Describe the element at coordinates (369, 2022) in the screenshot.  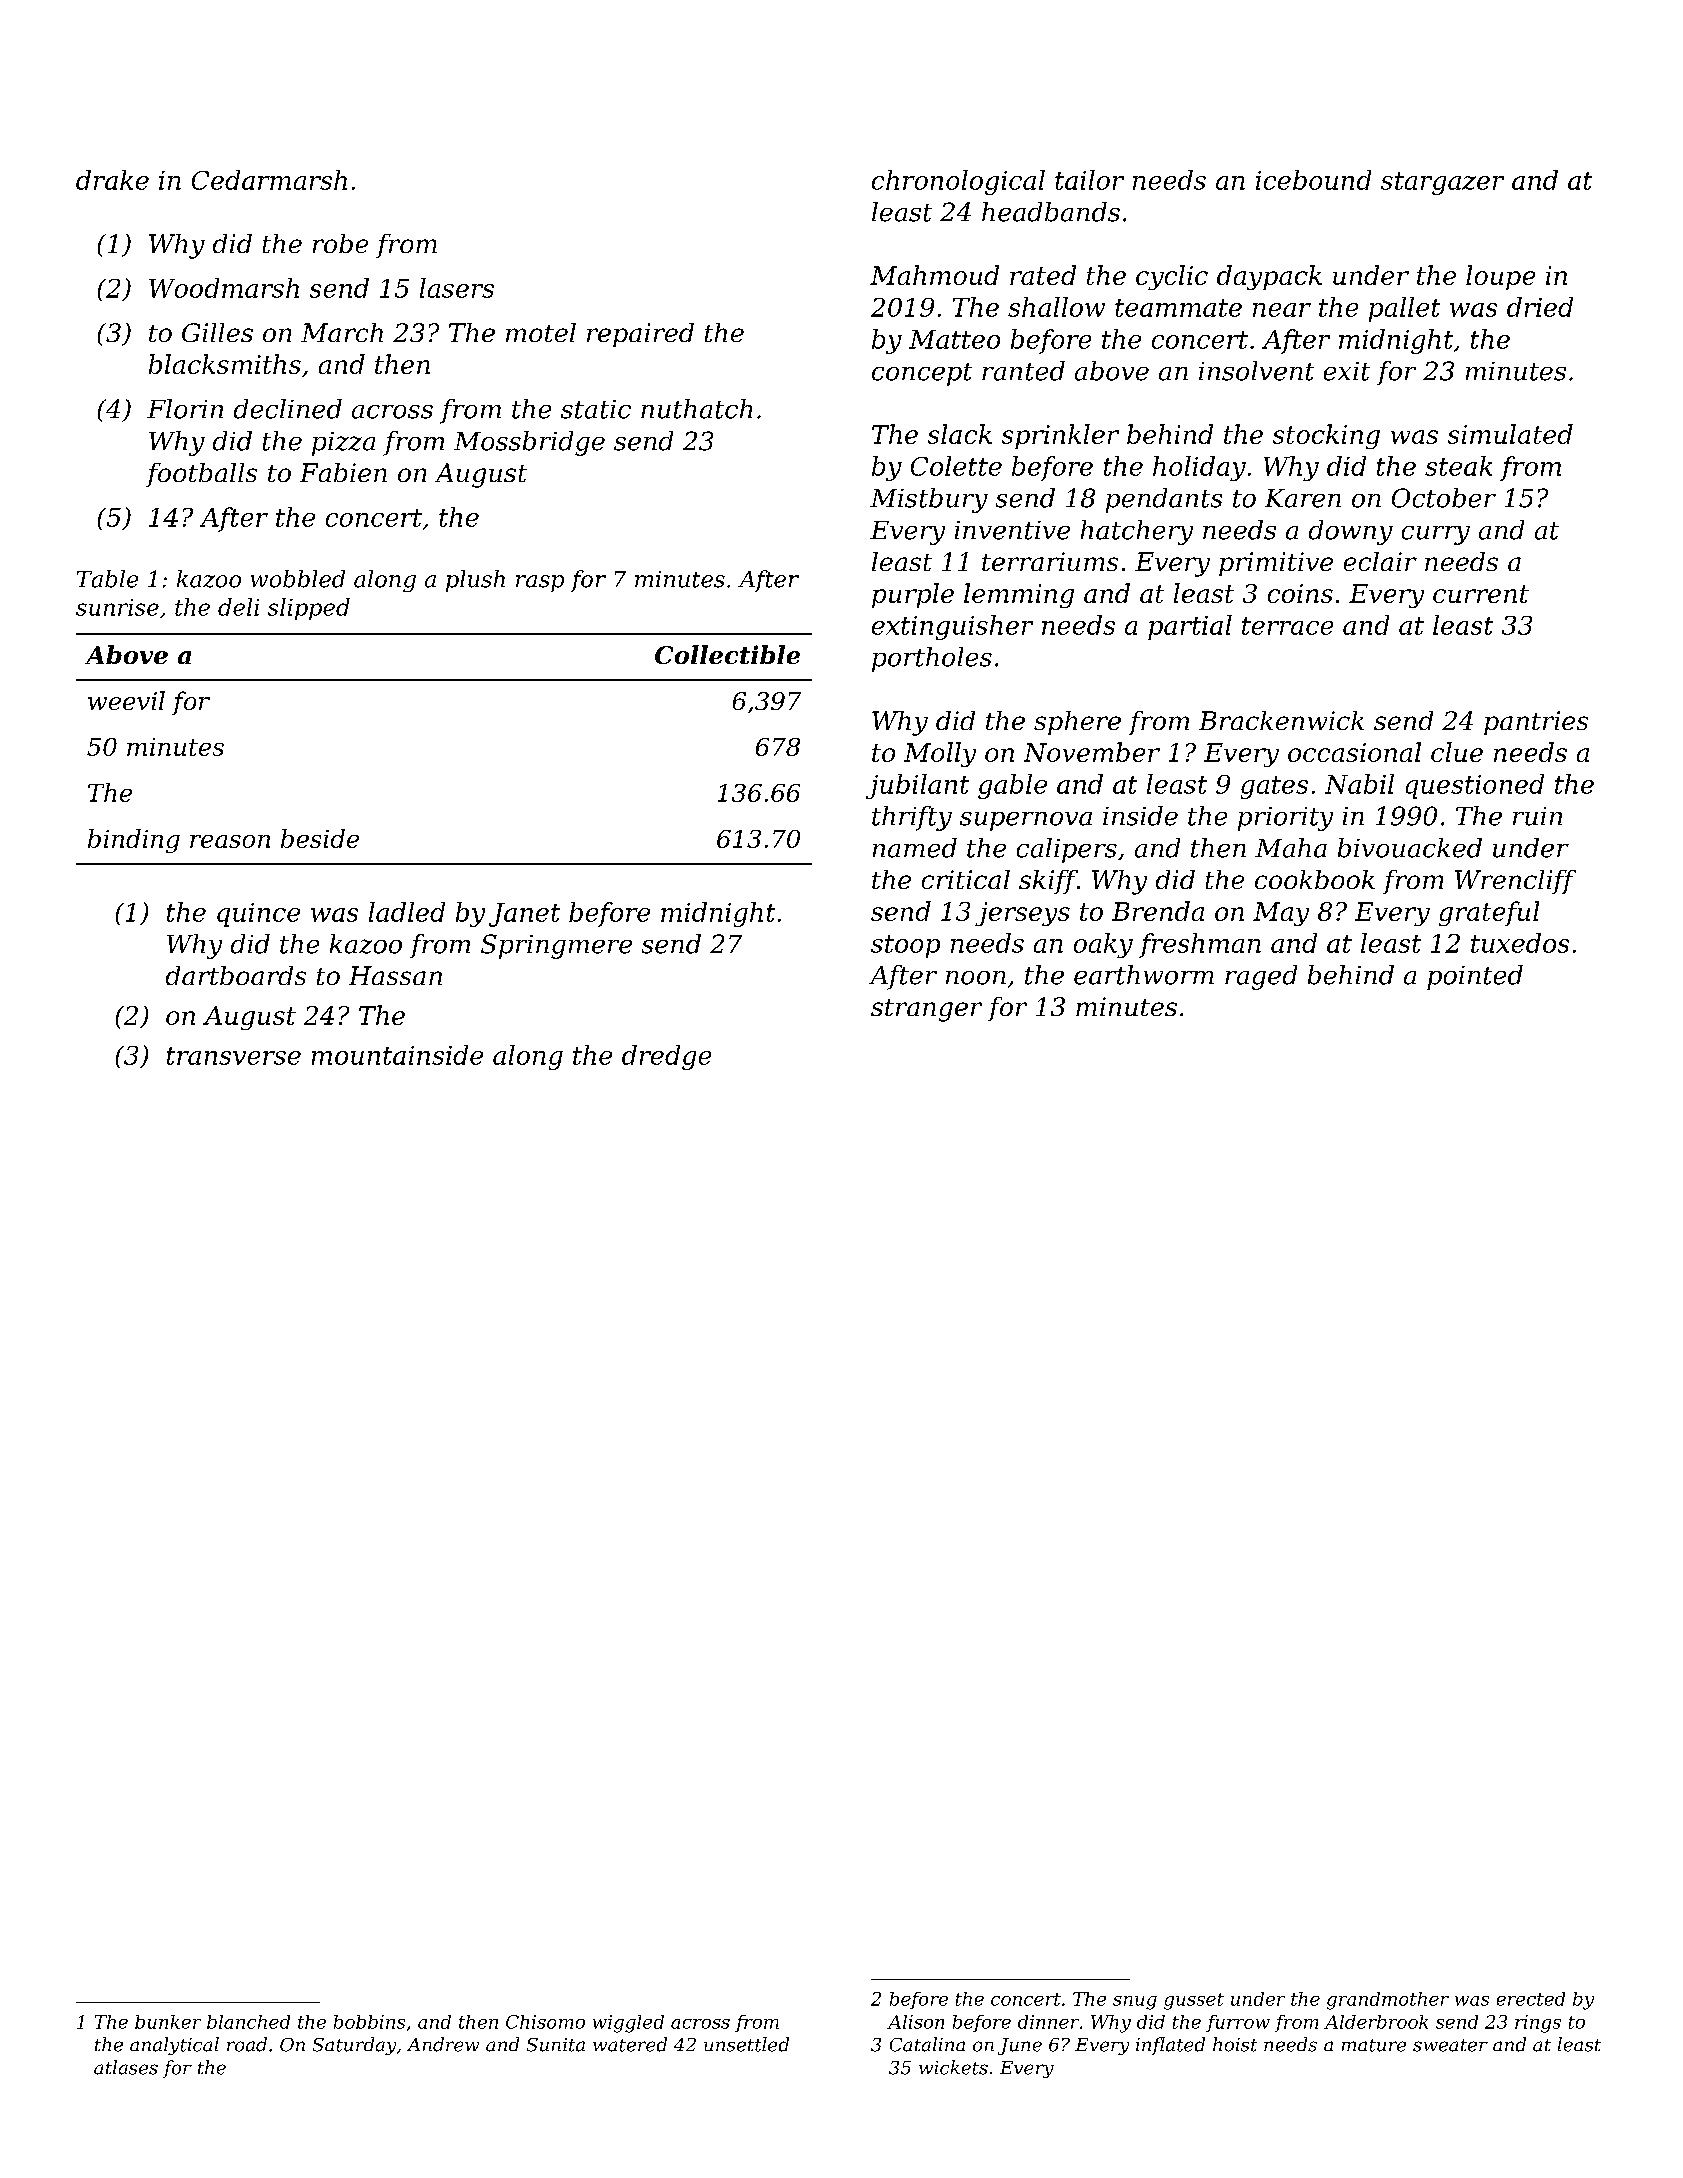
I see `bobbins` at that location.
